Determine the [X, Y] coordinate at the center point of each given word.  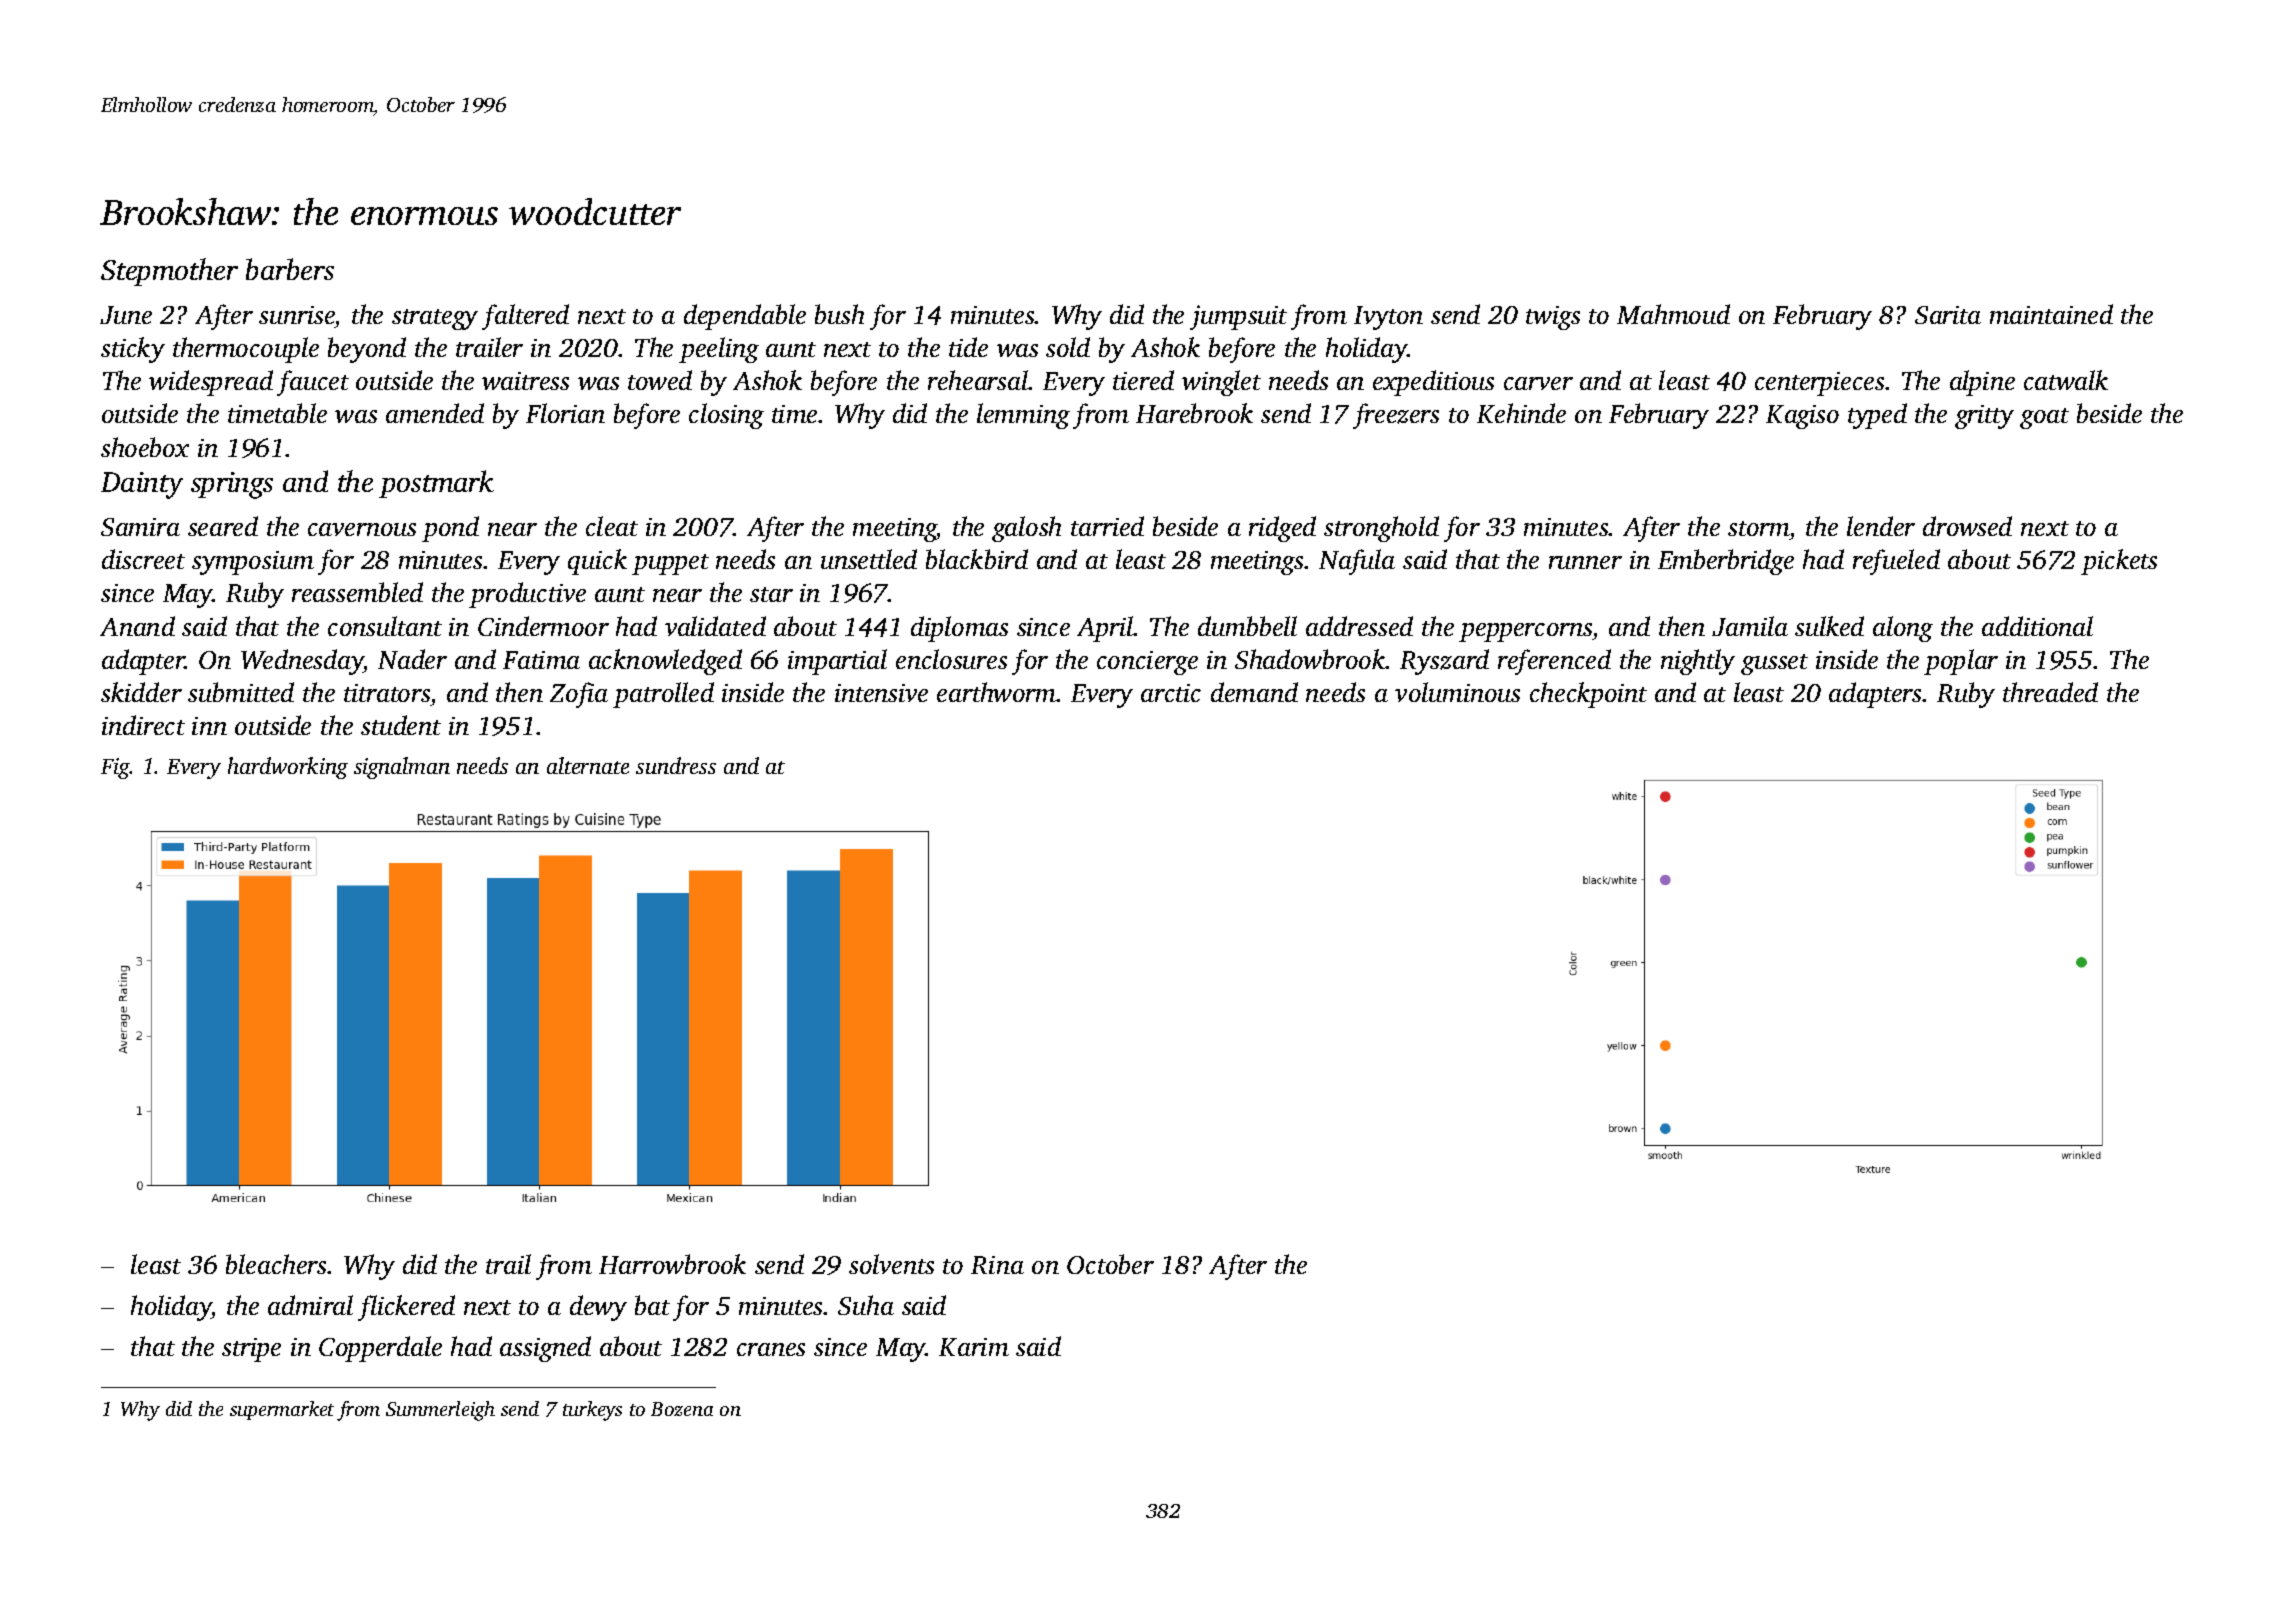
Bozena [682, 1409]
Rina [997, 1265]
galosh [1026, 529]
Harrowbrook [672, 1264]
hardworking [288, 768]
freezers [1396, 416]
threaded [2050, 692]
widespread [211, 383]
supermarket [282, 1410]
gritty [1984, 417]
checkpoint [1588, 695]
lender [1881, 526]
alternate [588, 765]
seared [223, 526]
